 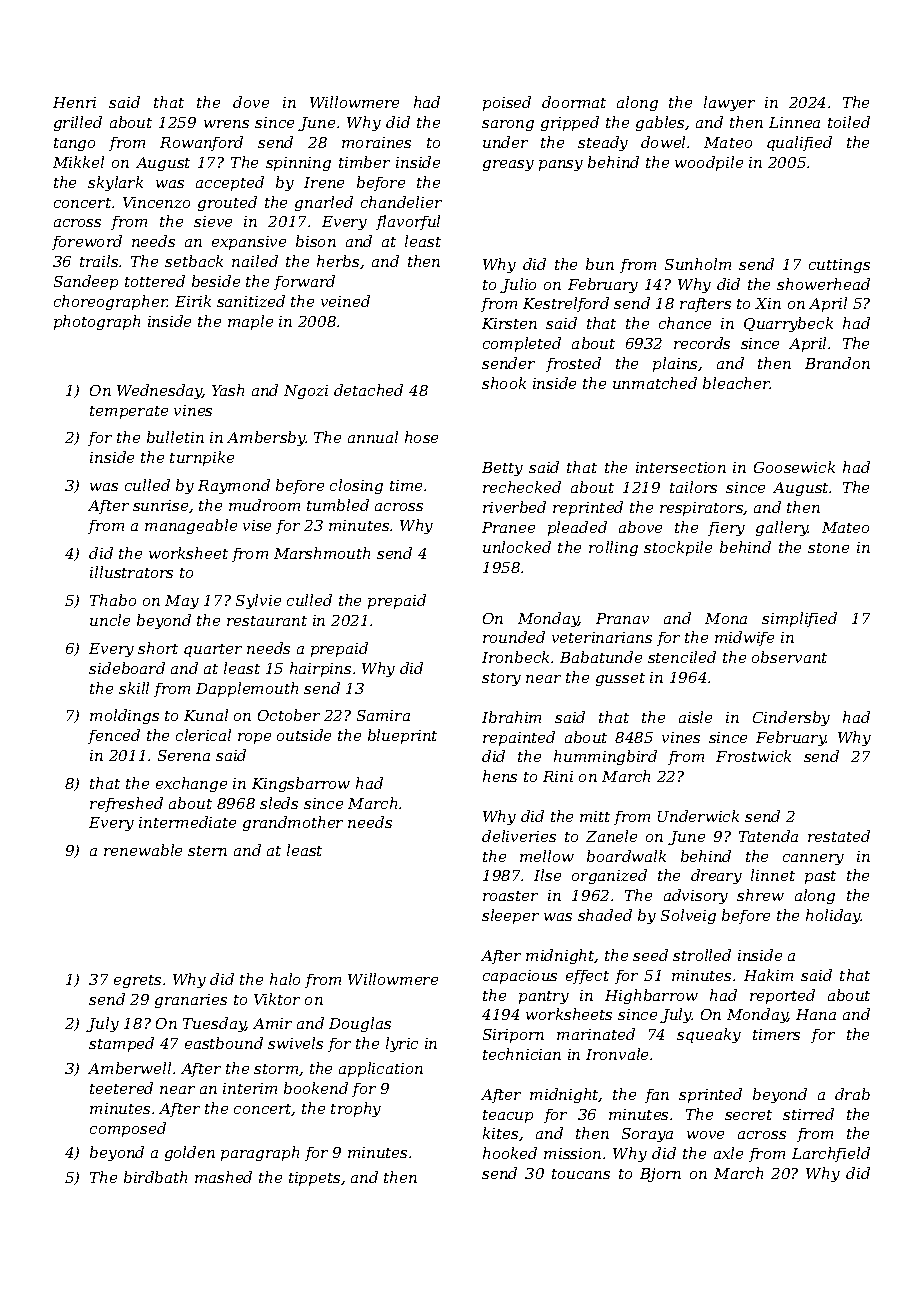 What do you see at coordinates (513, 1036) in the page?
I see `Siriporn` at bounding box center [513, 1036].
